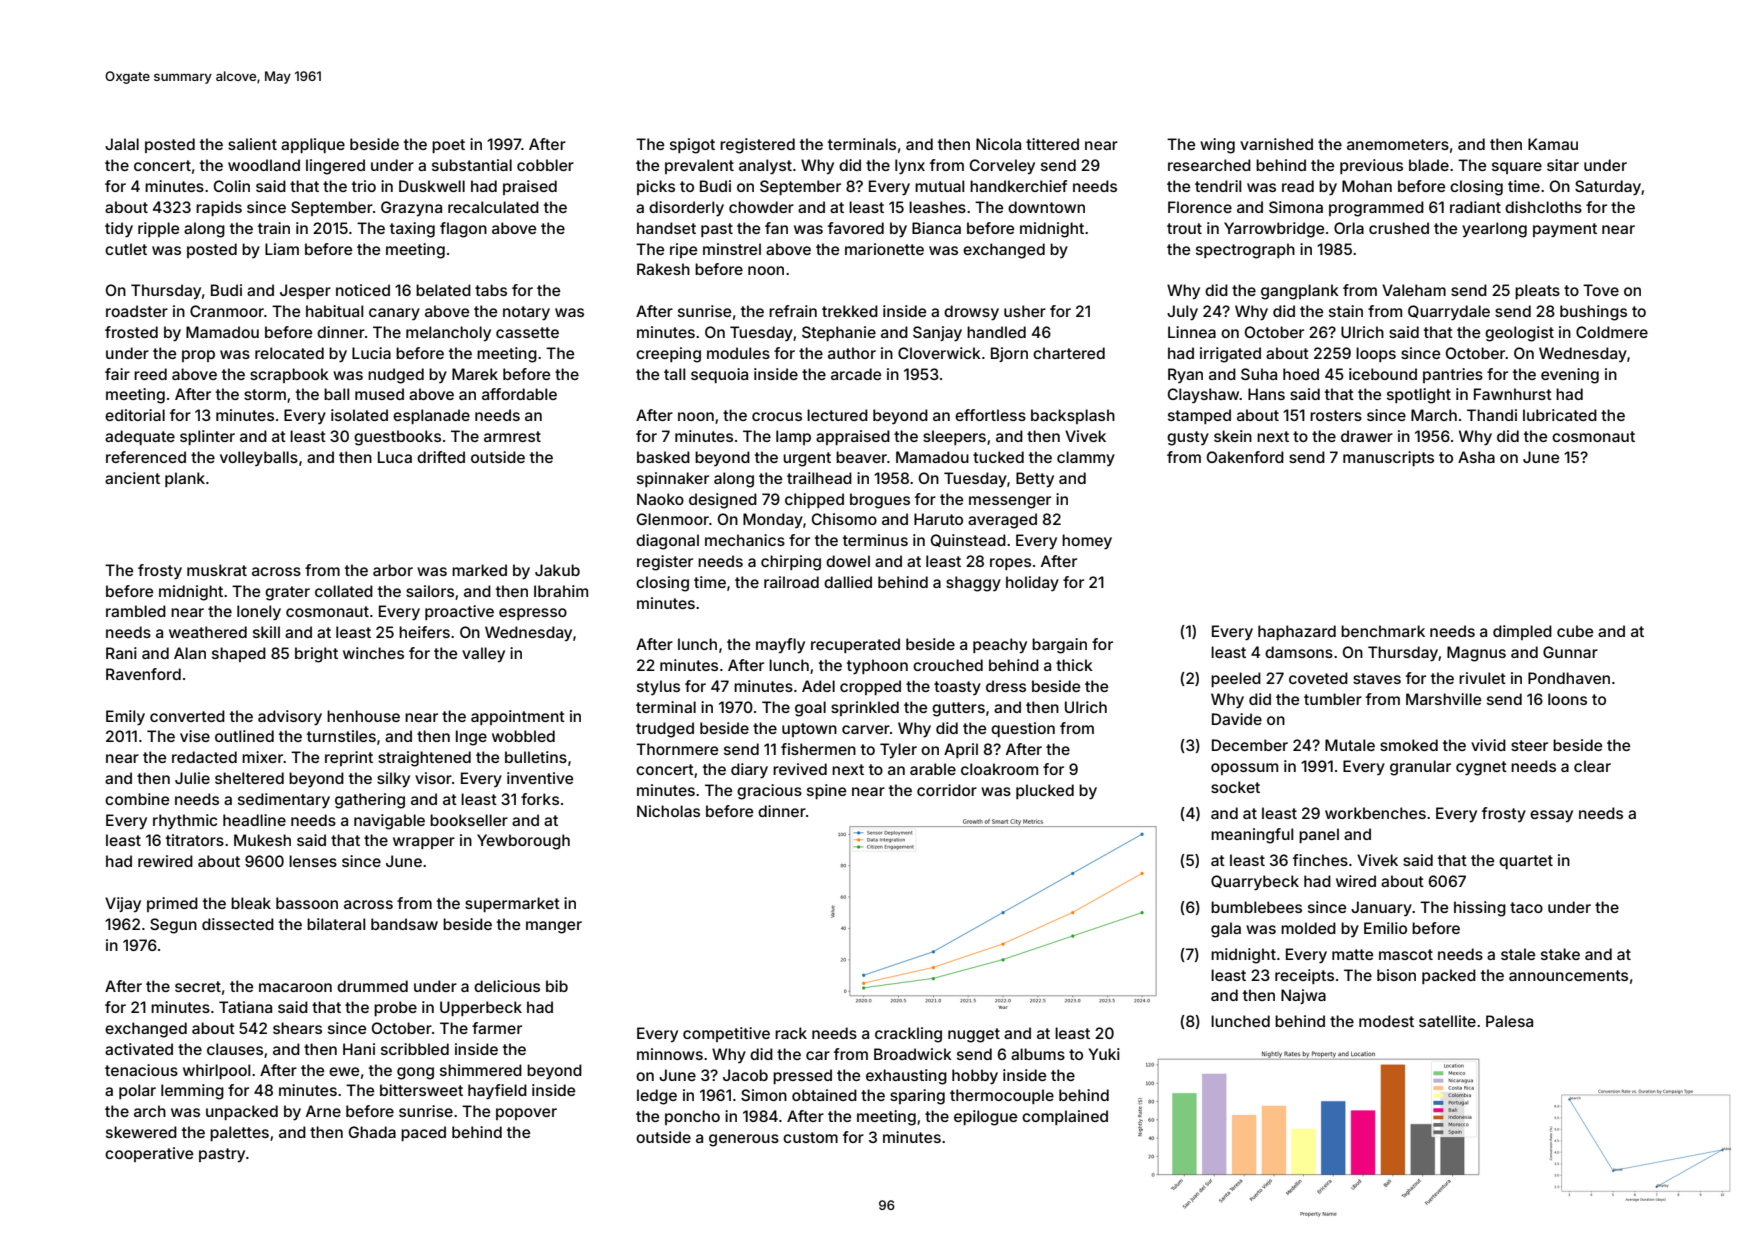 The height and width of the page is (1243, 1757). What do you see at coordinates (1553, 144) in the page?
I see `Kamau` at bounding box center [1553, 144].
